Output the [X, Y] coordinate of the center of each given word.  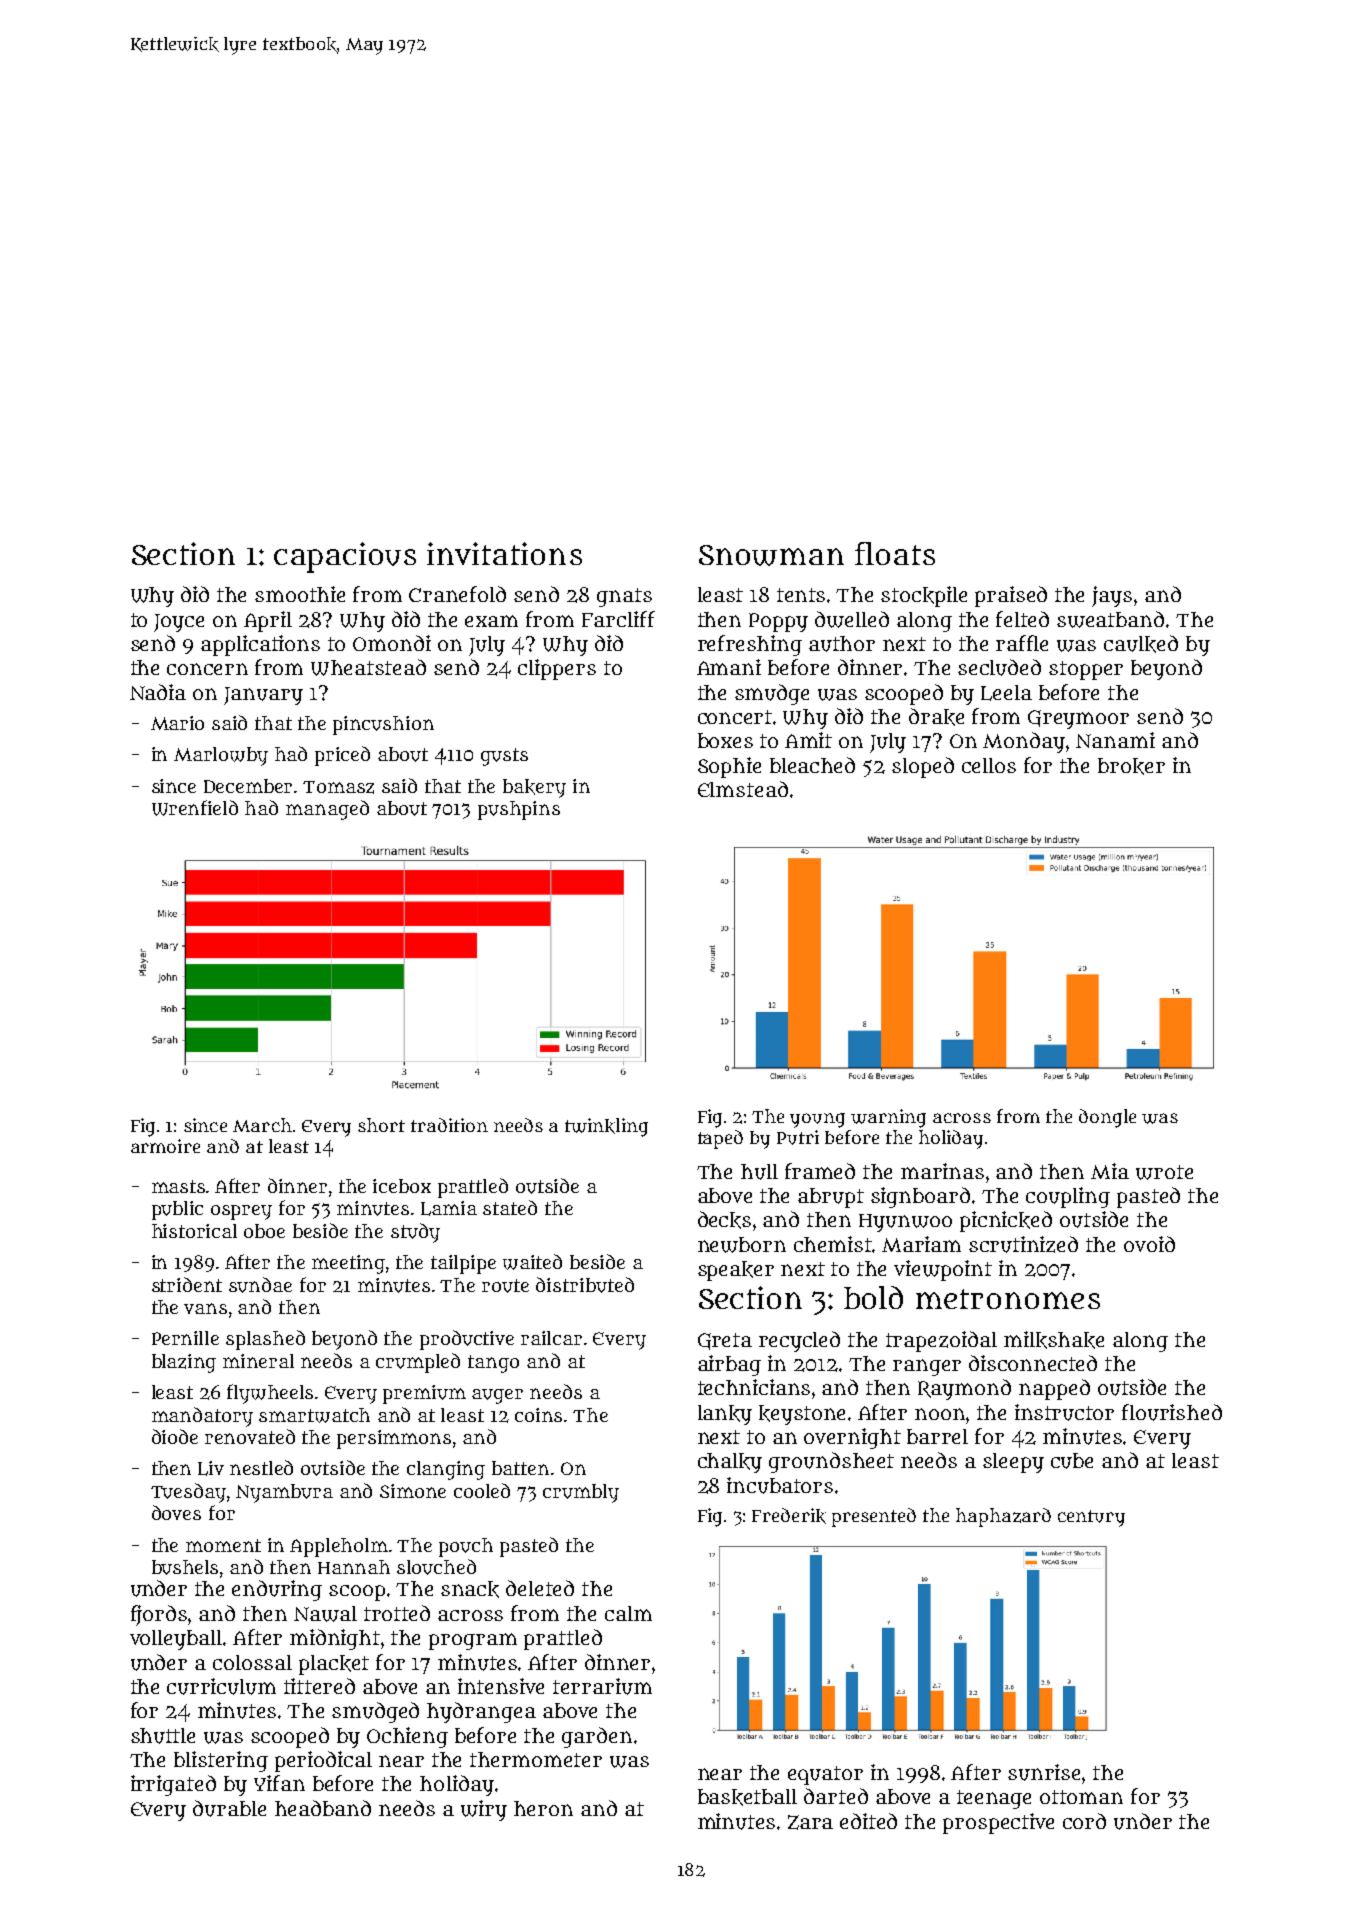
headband [323, 1808]
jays [1112, 596]
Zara [810, 1822]
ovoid [1149, 1244]
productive [467, 1340]
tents [801, 595]
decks [724, 1220]
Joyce [179, 623]
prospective [998, 1823]
